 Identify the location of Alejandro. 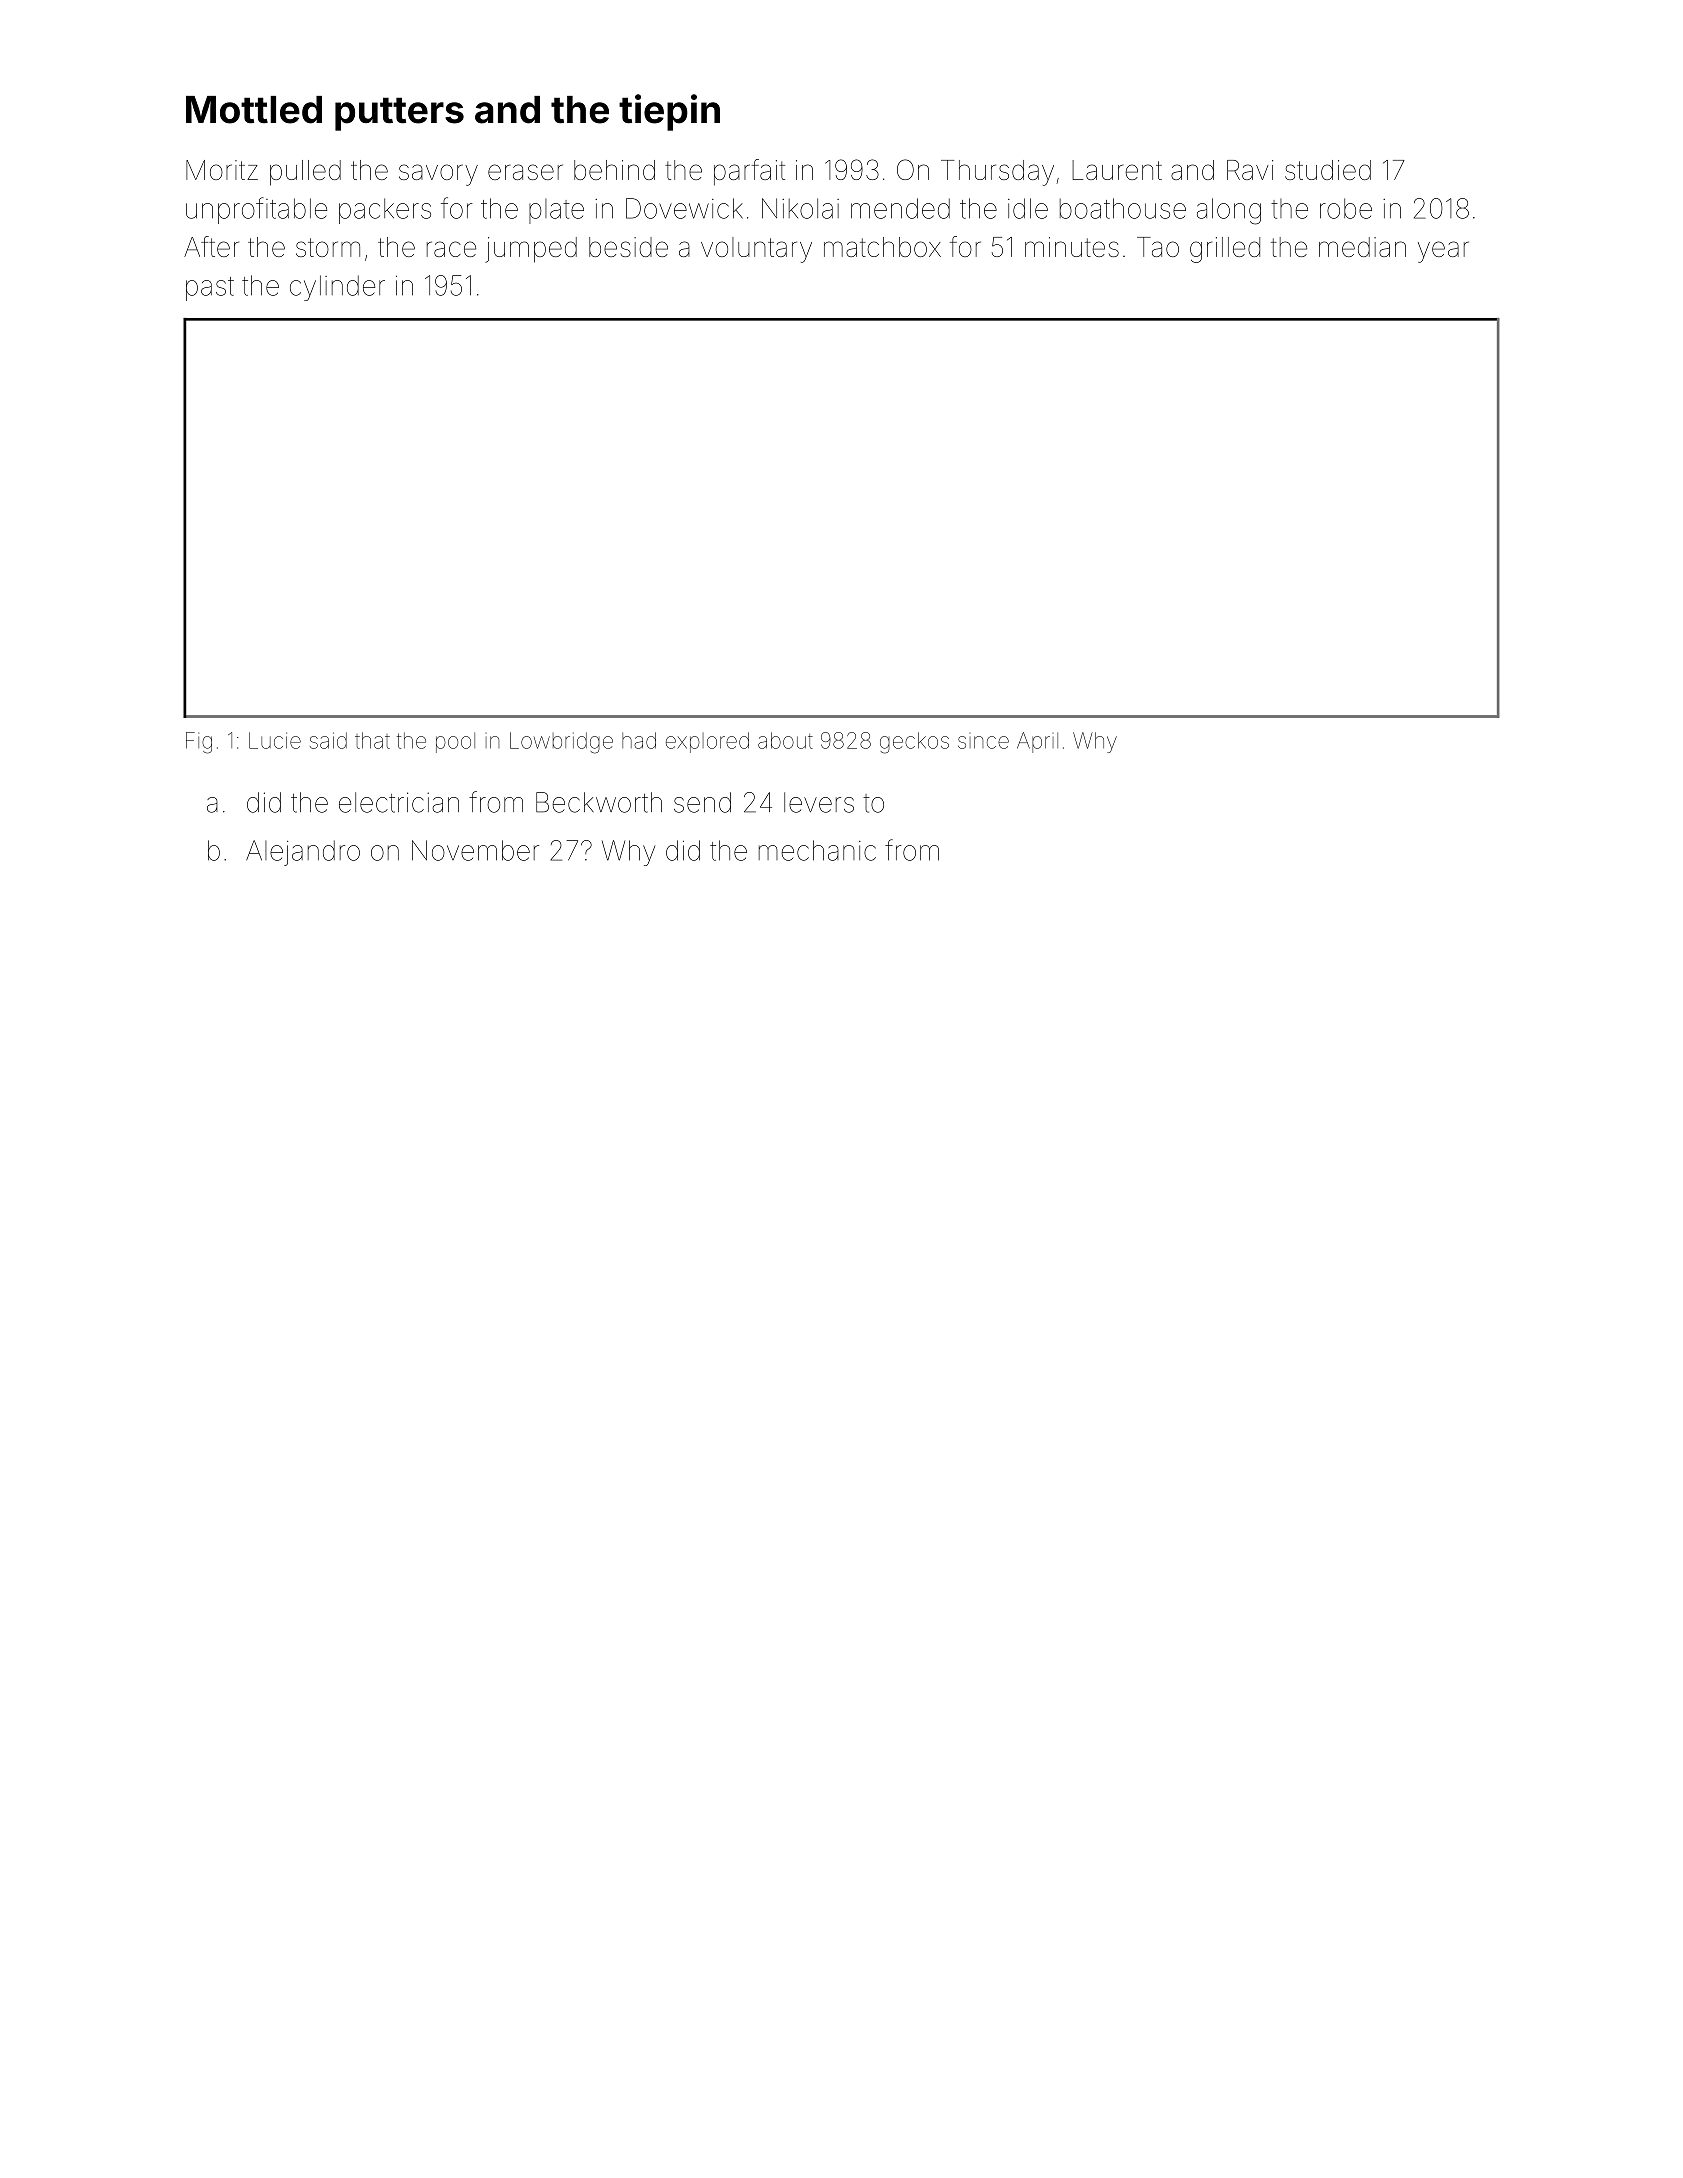
(303, 853).
